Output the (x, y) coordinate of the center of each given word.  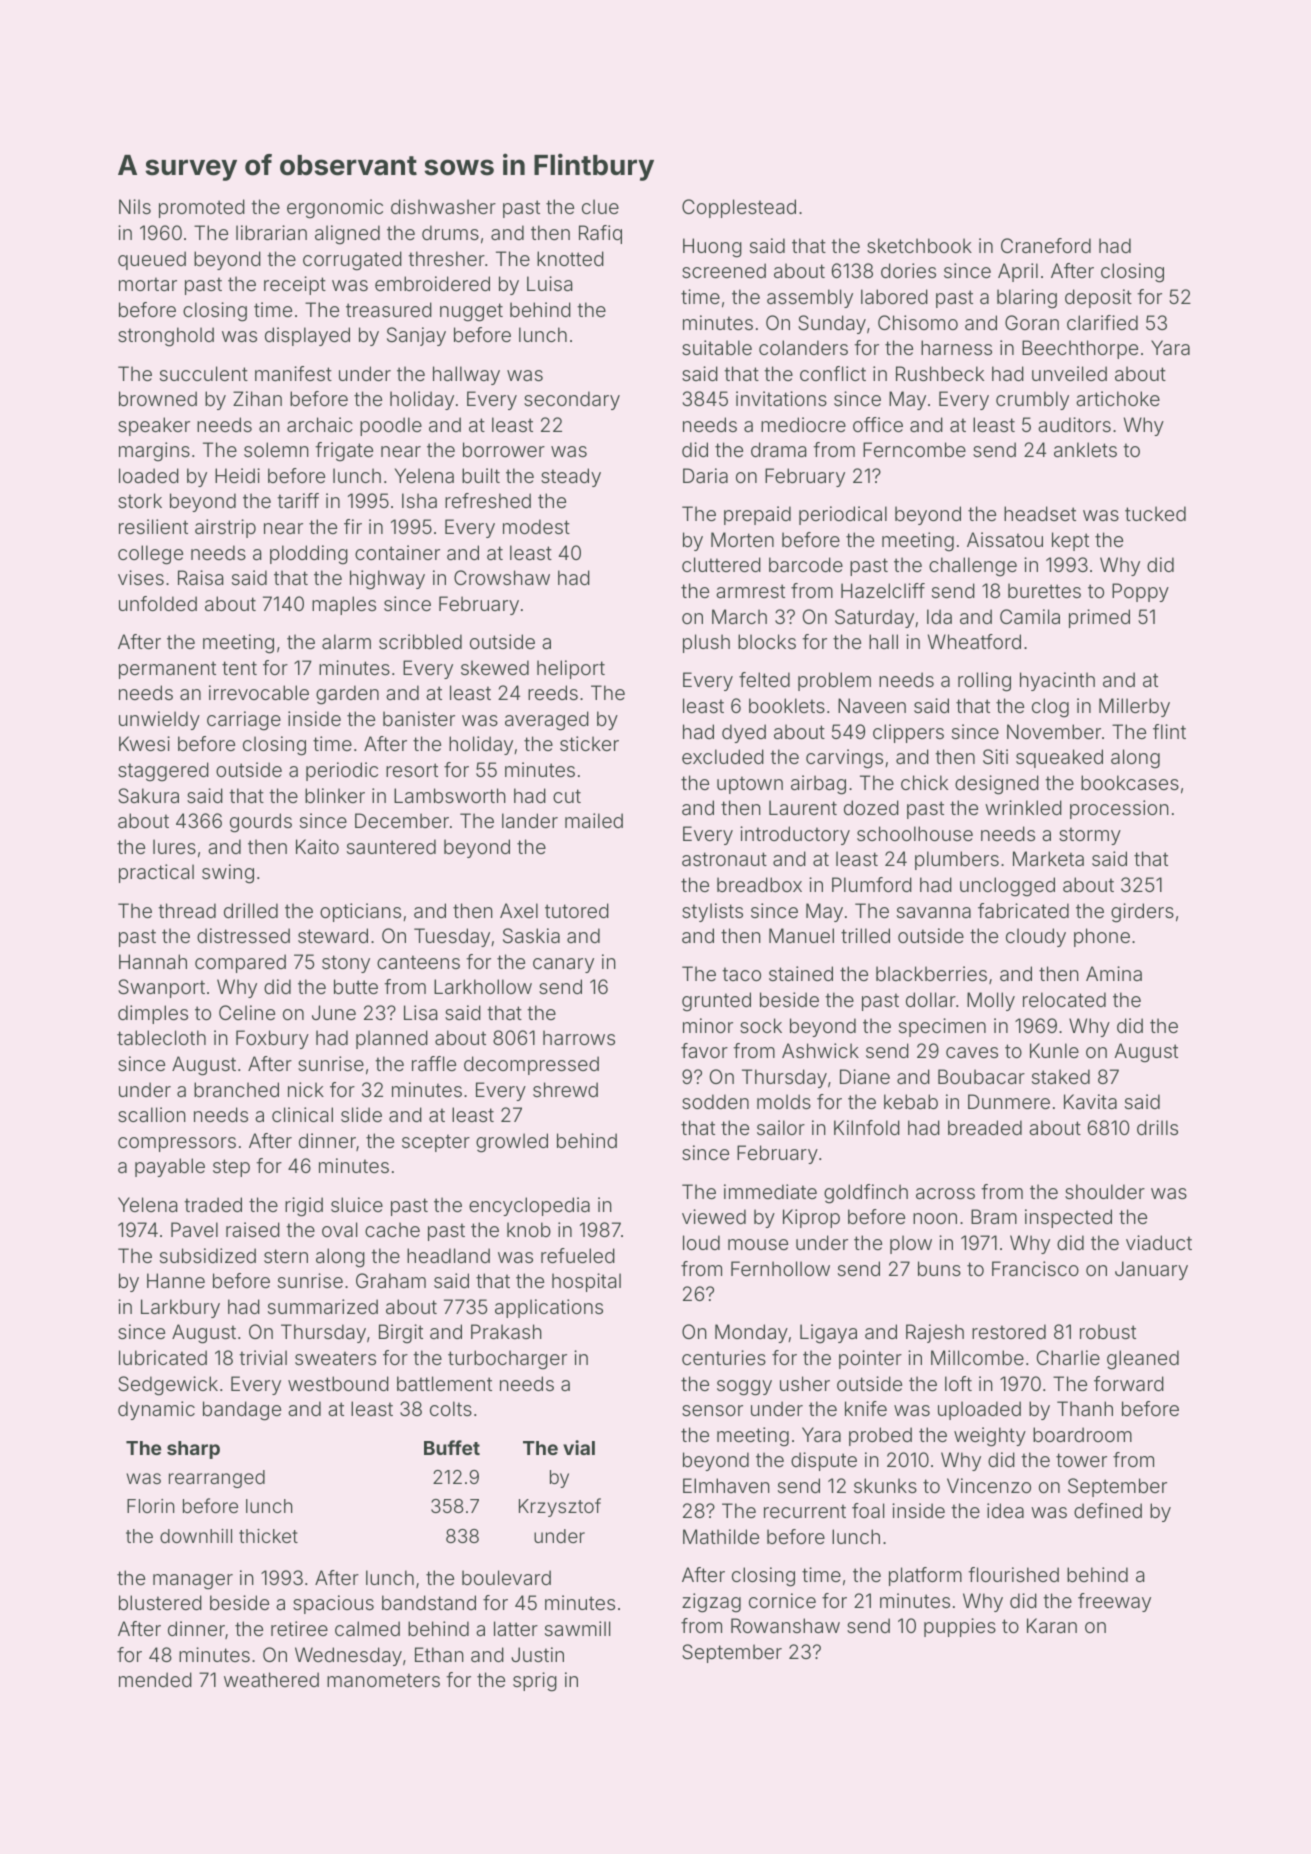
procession (1119, 809)
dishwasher (443, 206)
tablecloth (161, 1037)
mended (155, 1679)
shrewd (565, 1089)
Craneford (1046, 245)
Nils (135, 206)
